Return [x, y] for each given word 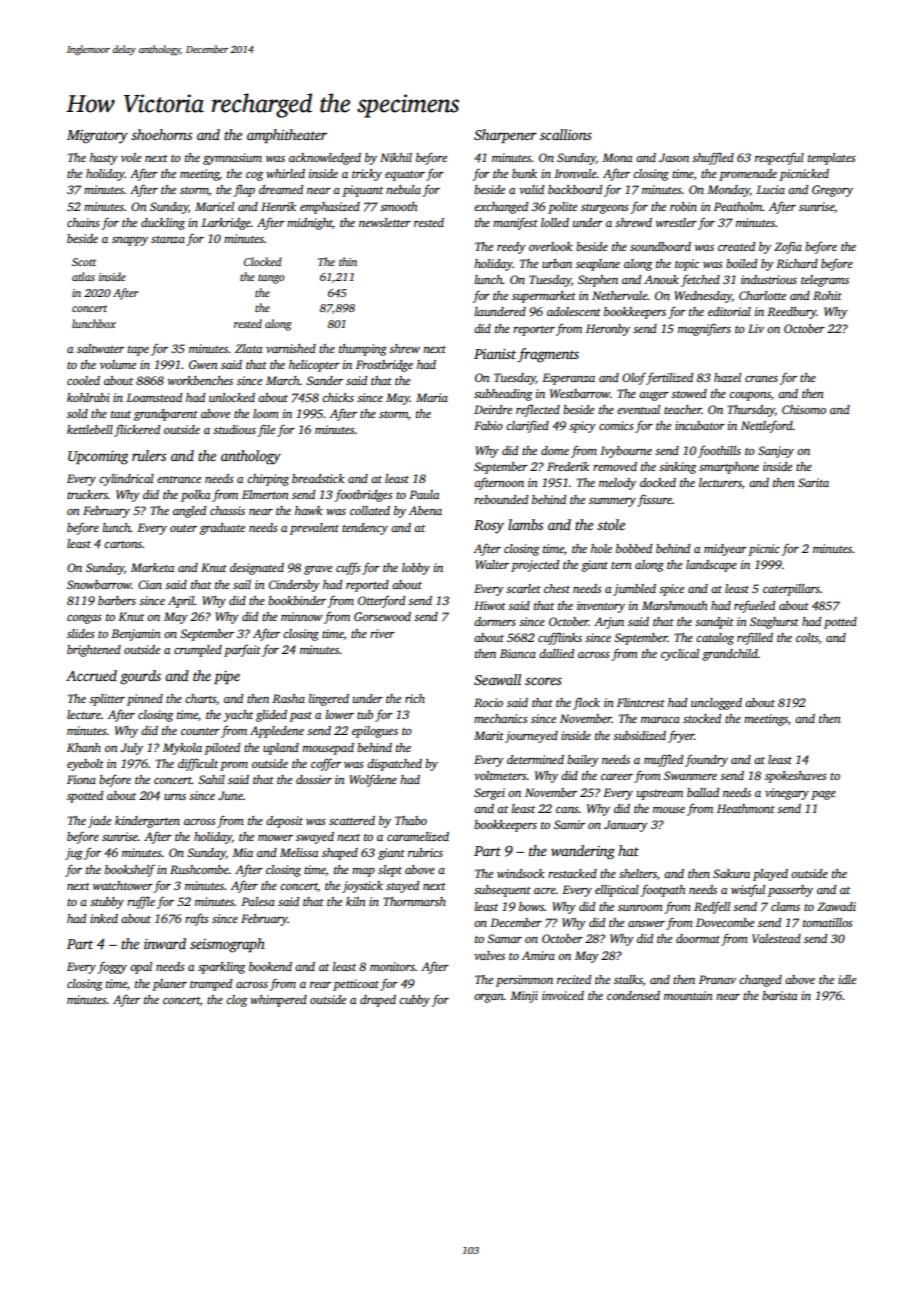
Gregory [832, 191]
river [382, 633]
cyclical [680, 655]
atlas [83, 276]
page [823, 795]
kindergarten [147, 822]
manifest [515, 223]
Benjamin [136, 635]
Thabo [411, 820]
